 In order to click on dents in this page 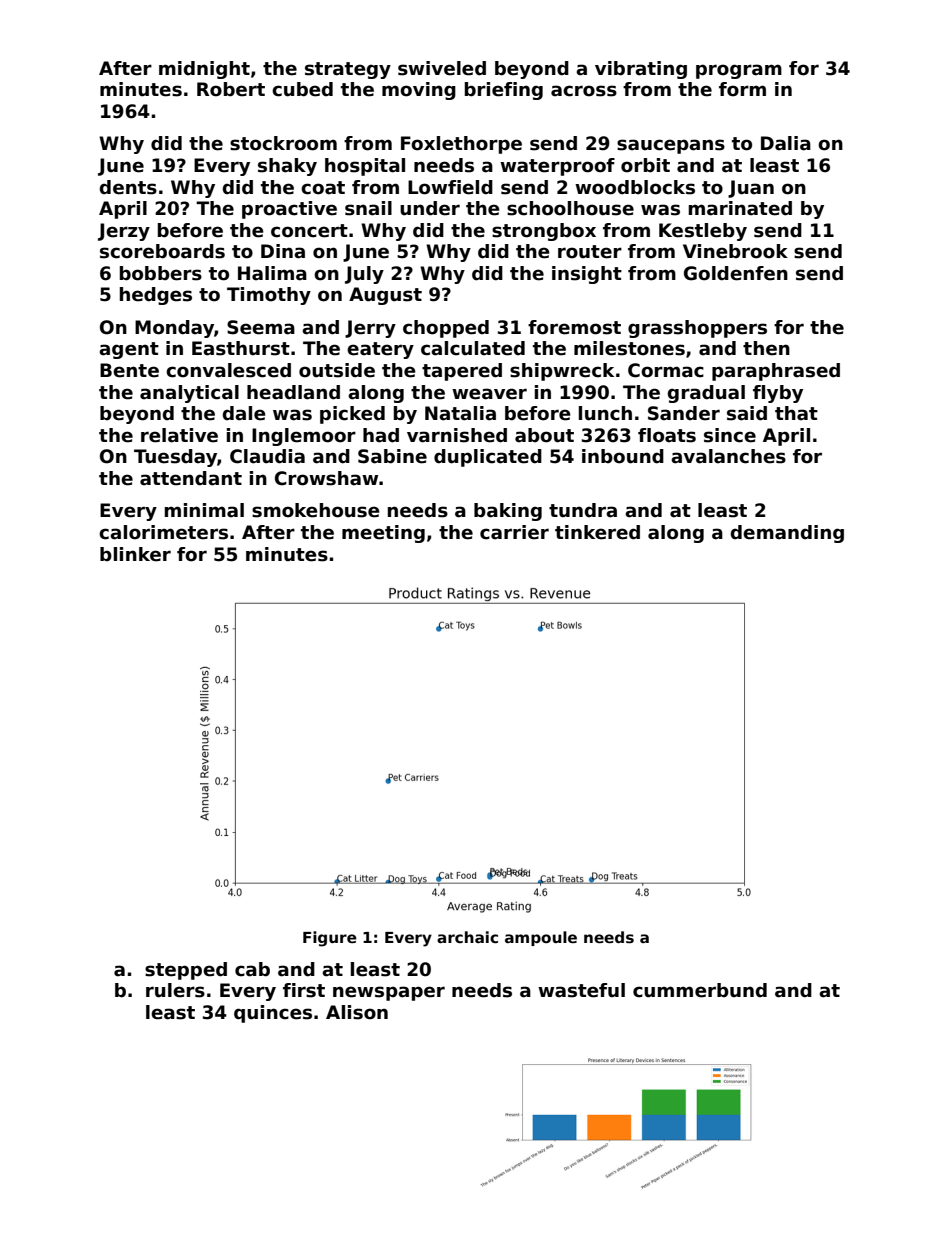, I will do `click(128, 187)`.
